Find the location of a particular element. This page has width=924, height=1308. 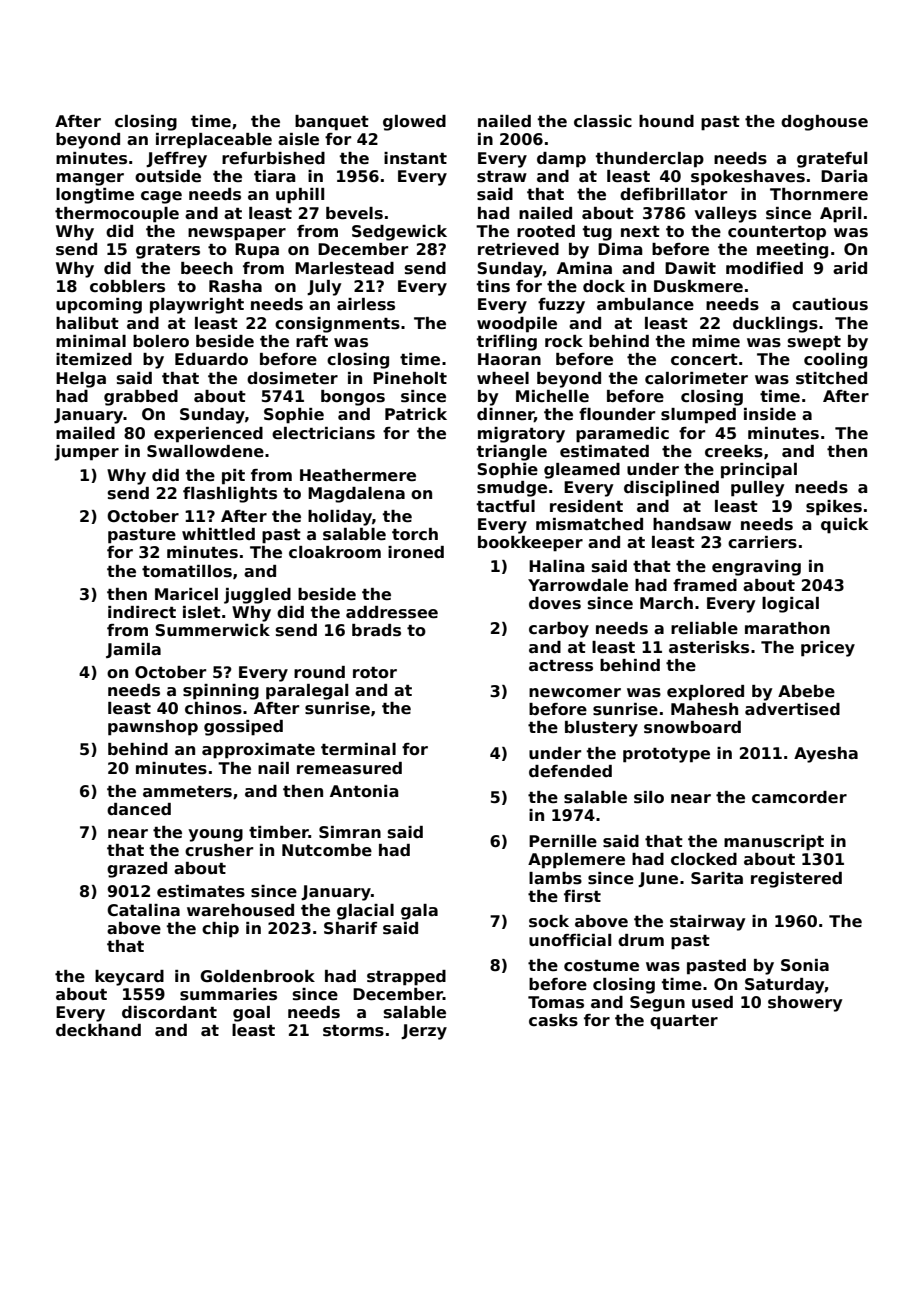

pawnshop is located at coordinates (153, 728).
